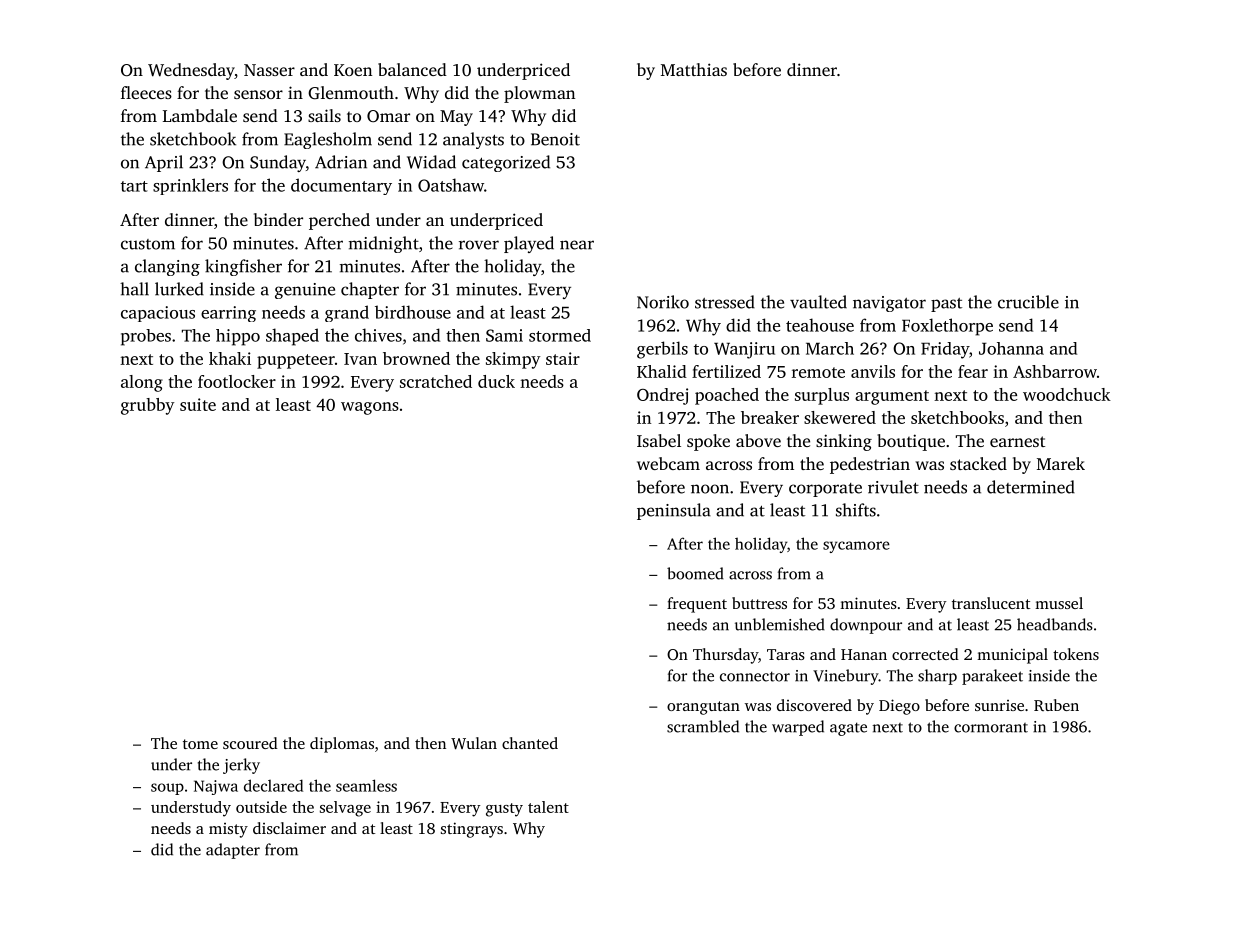 This image has height=952, width=1233. Describe the element at coordinates (345, 809) in the image. I see `selvage` at that location.
